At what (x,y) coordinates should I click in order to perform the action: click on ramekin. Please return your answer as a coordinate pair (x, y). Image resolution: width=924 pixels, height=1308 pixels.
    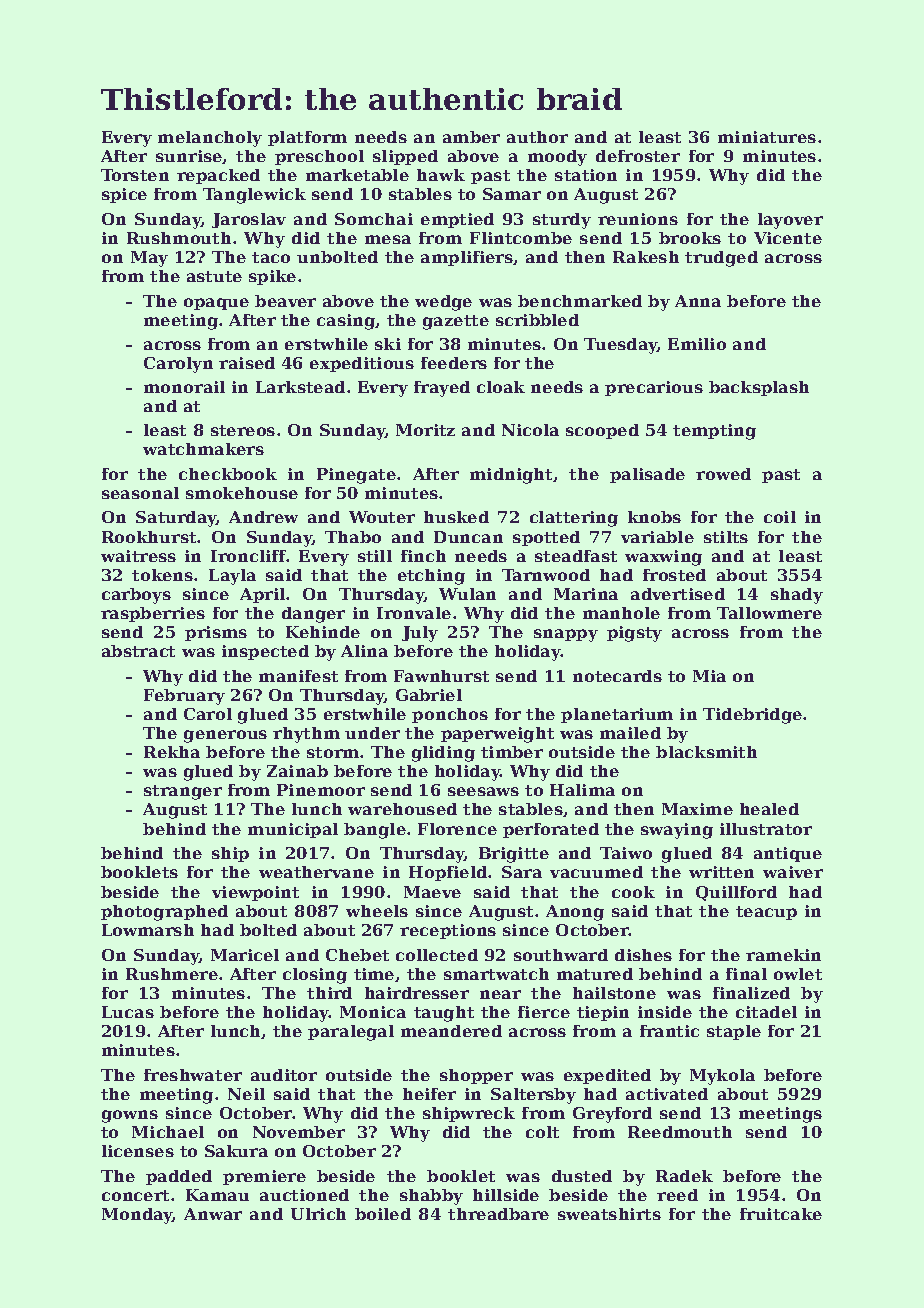
    Looking at the image, I should click on (783, 955).
